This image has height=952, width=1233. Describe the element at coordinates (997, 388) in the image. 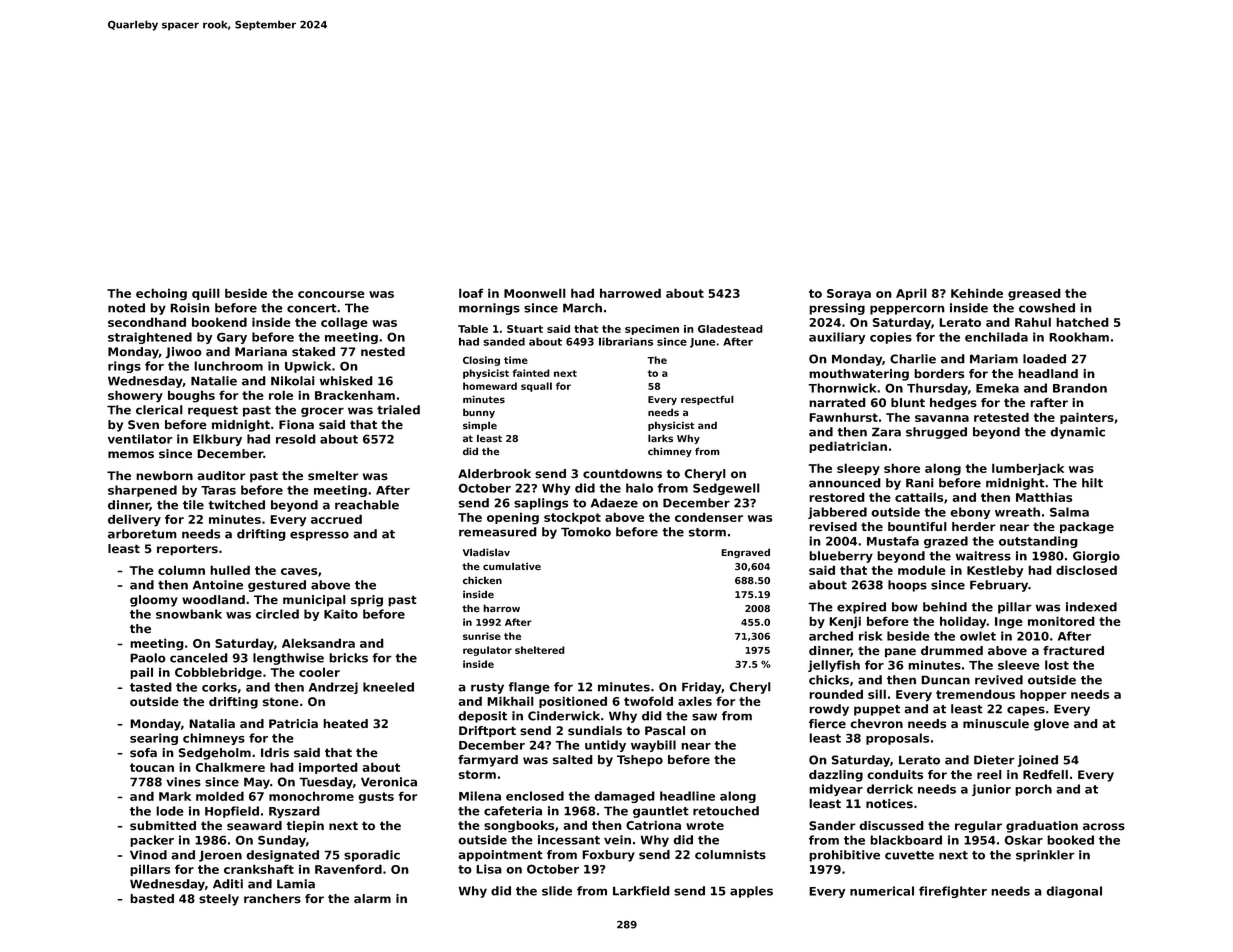

I see `Emeka` at that location.
